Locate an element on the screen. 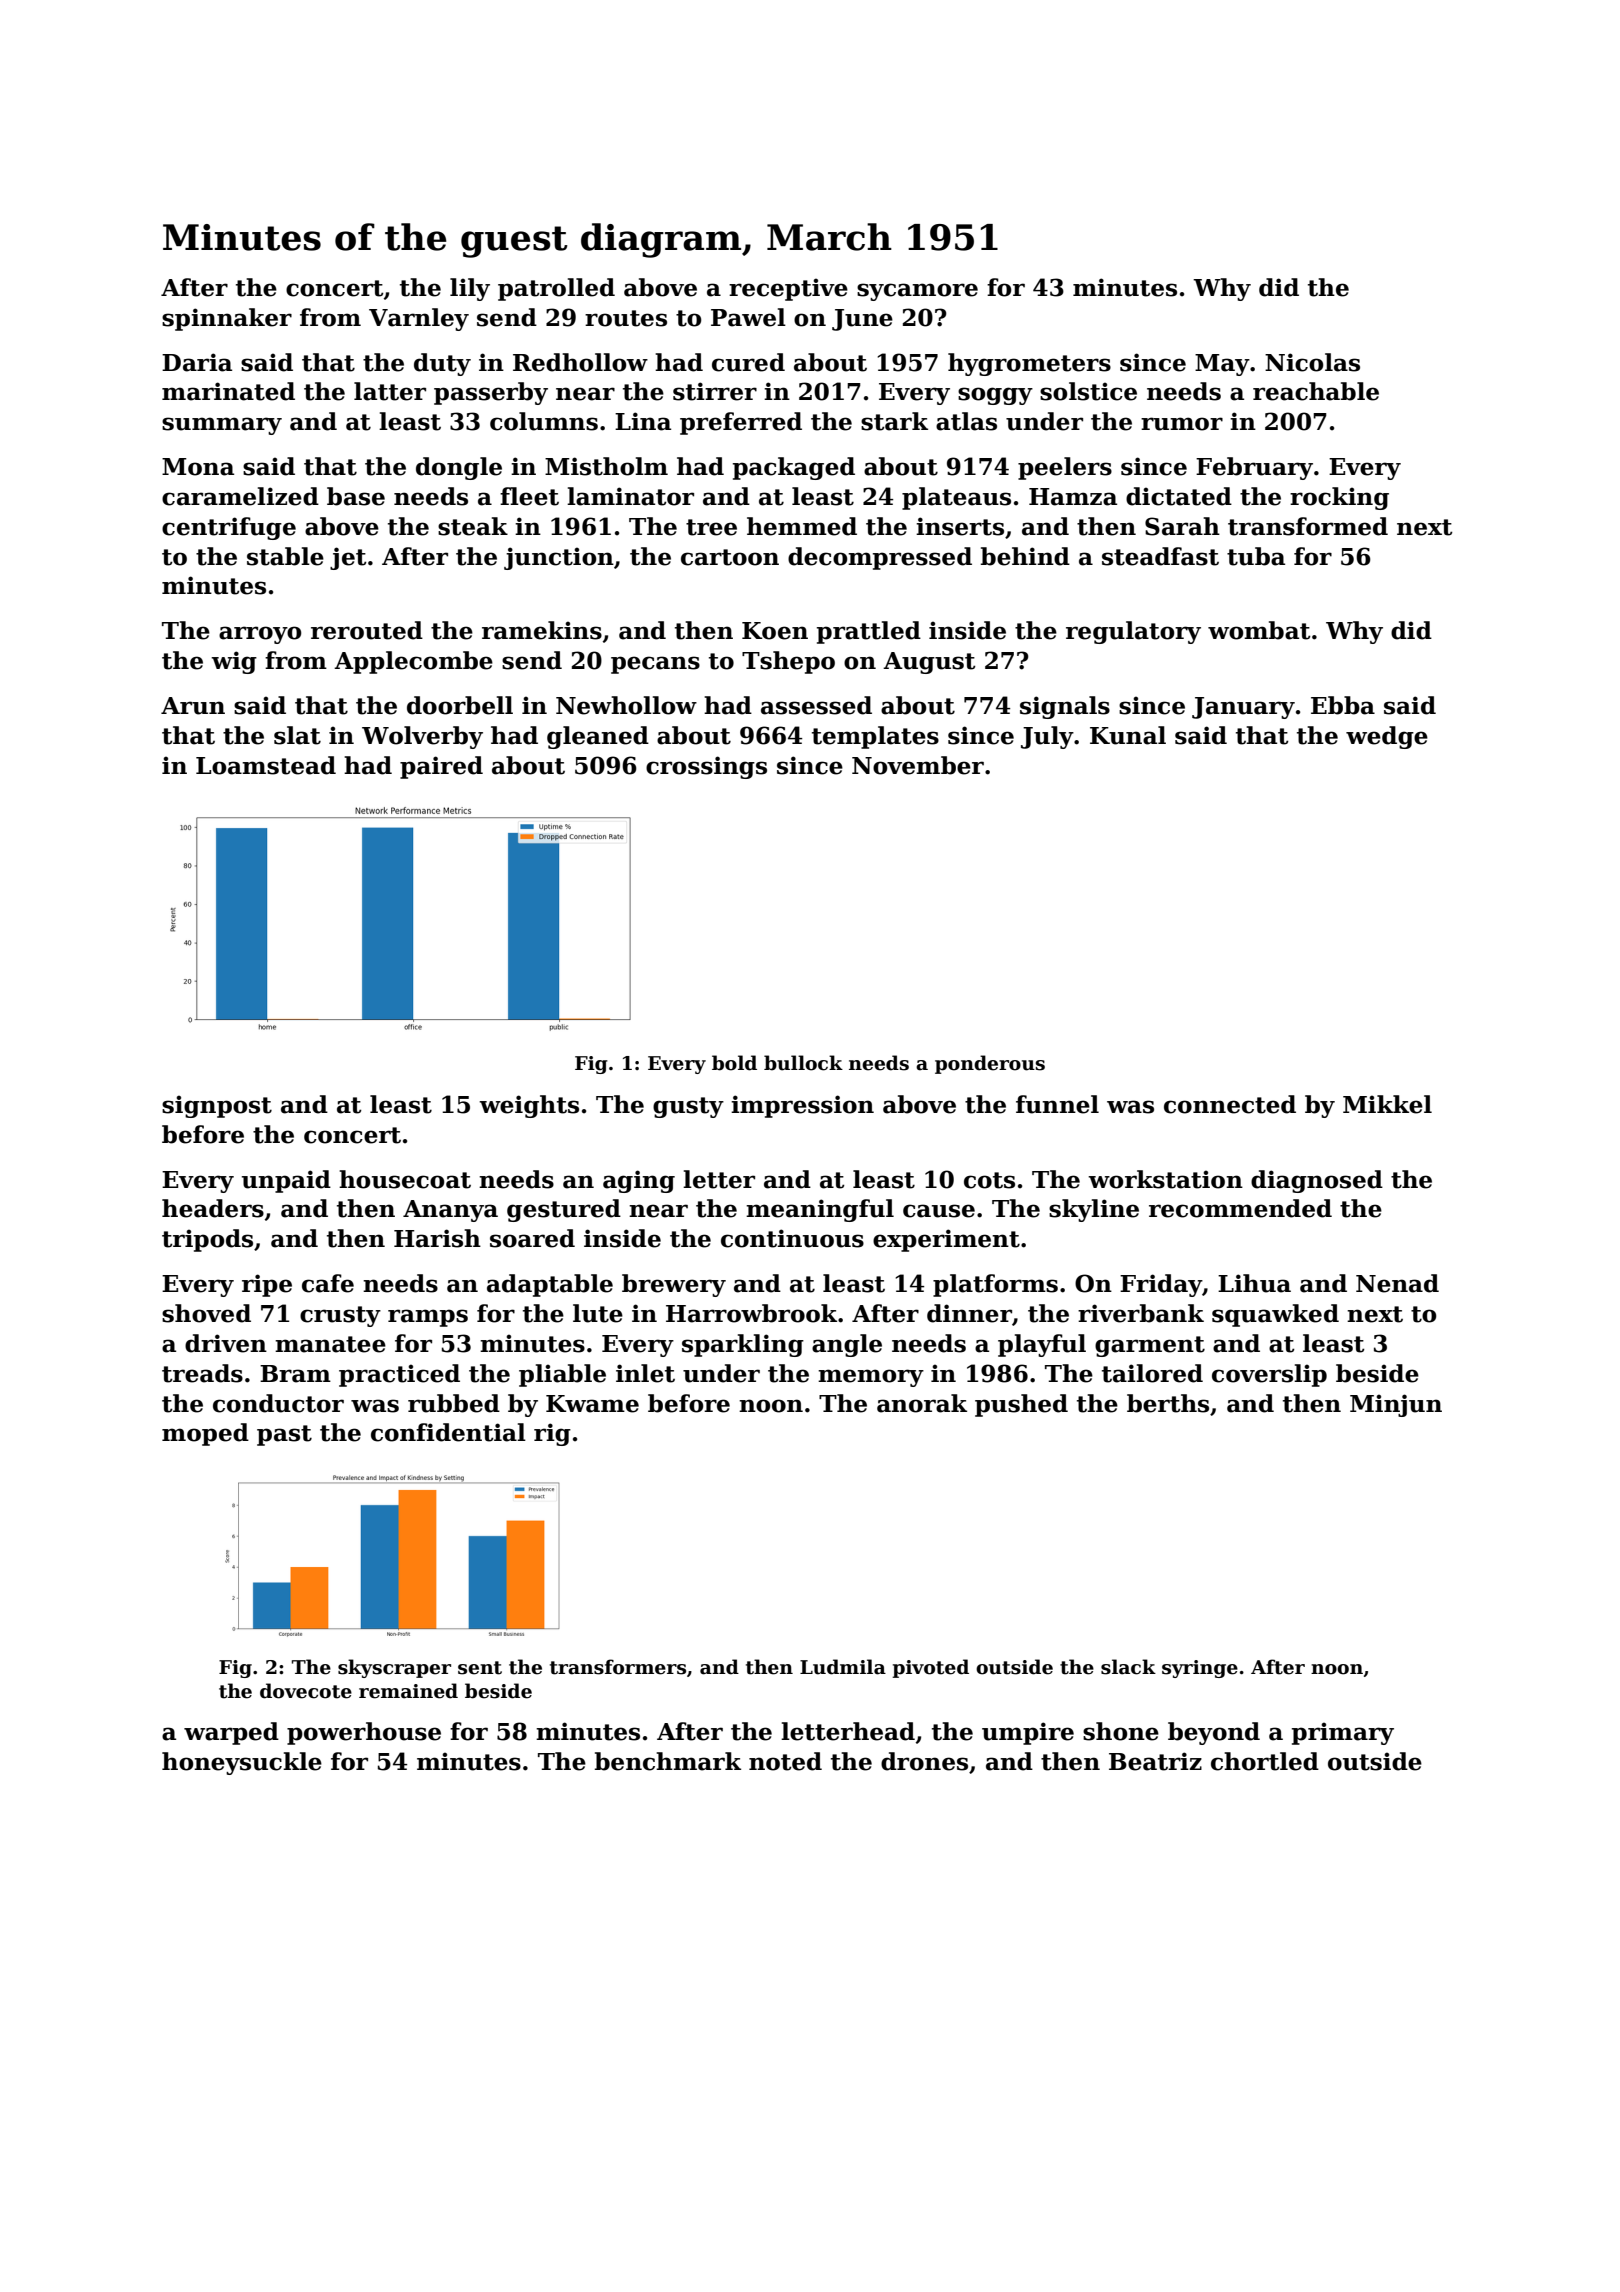 This screenshot has height=2292, width=1620. packaged is located at coordinates (794, 468).
